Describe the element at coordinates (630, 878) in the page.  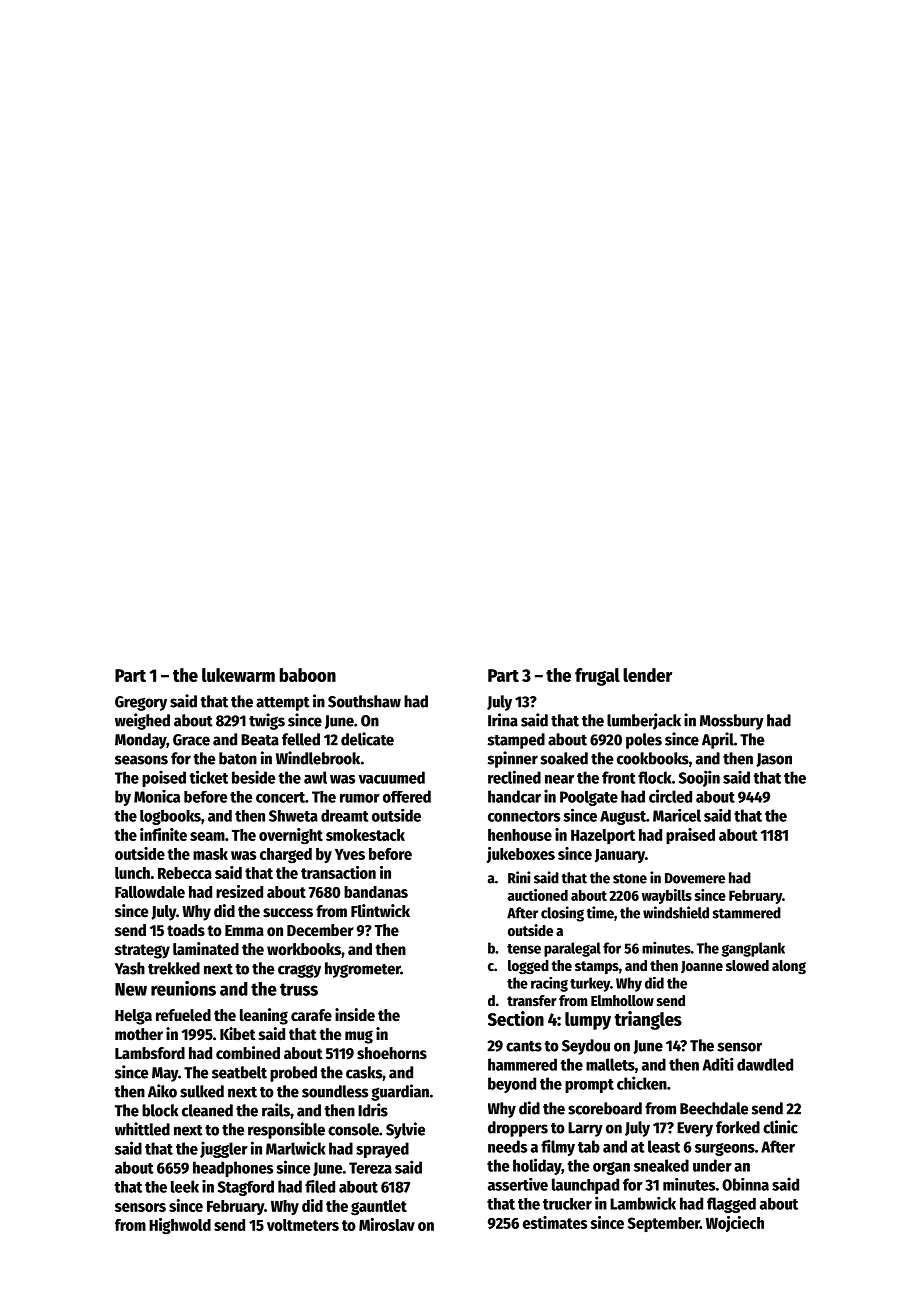
I see `stone` at that location.
